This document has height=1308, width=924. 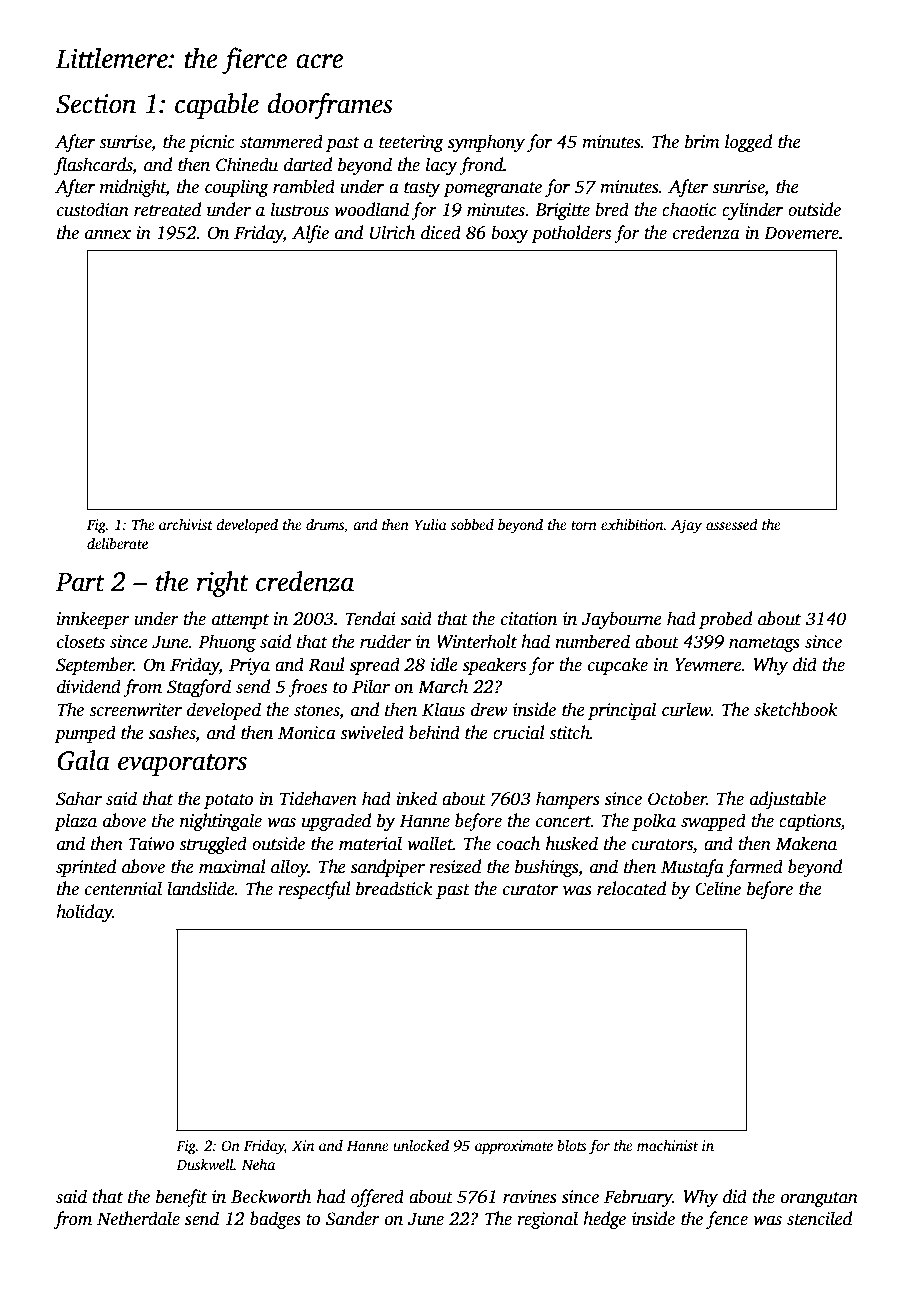 What do you see at coordinates (138, 1218) in the document?
I see `Netherdale` at bounding box center [138, 1218].
